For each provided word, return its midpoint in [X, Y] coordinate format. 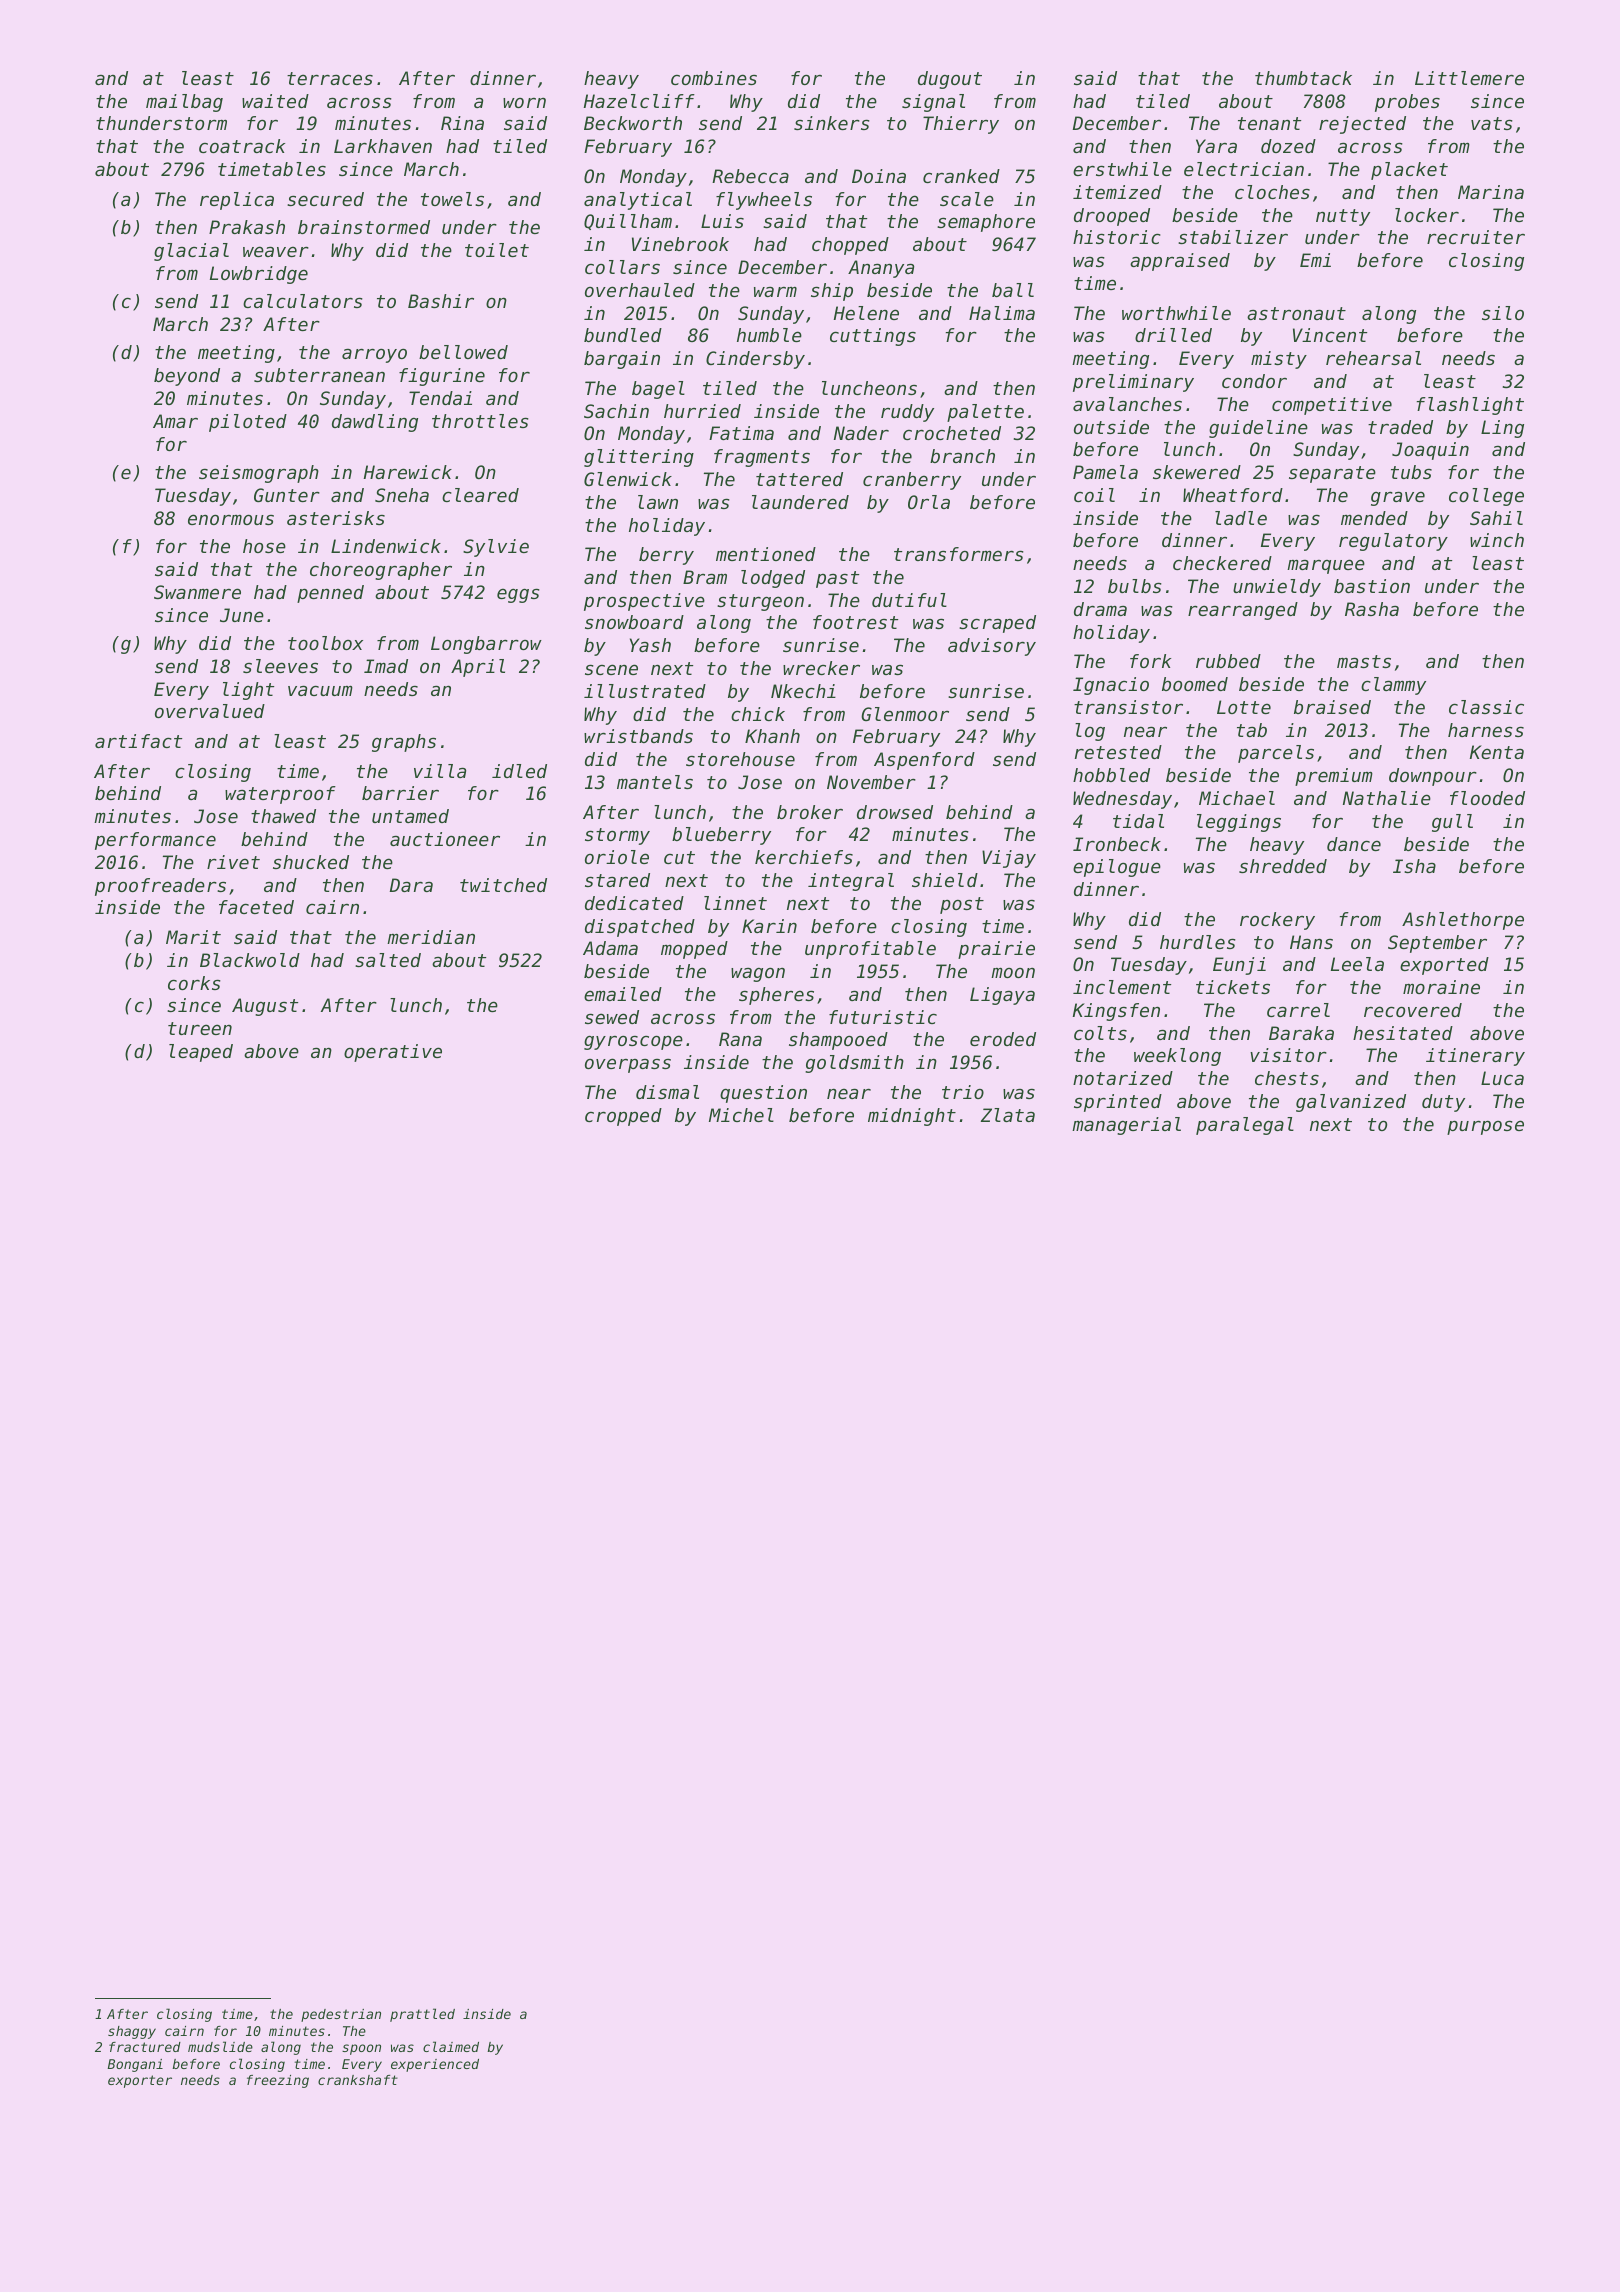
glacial [191, 252]
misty [1279, 360]
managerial [1126, 1126]
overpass [628, 1065]
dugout [950, 80]
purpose [1485, 1127]
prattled [422, 2015]
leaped [201, 1053]
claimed [451, 2046]
